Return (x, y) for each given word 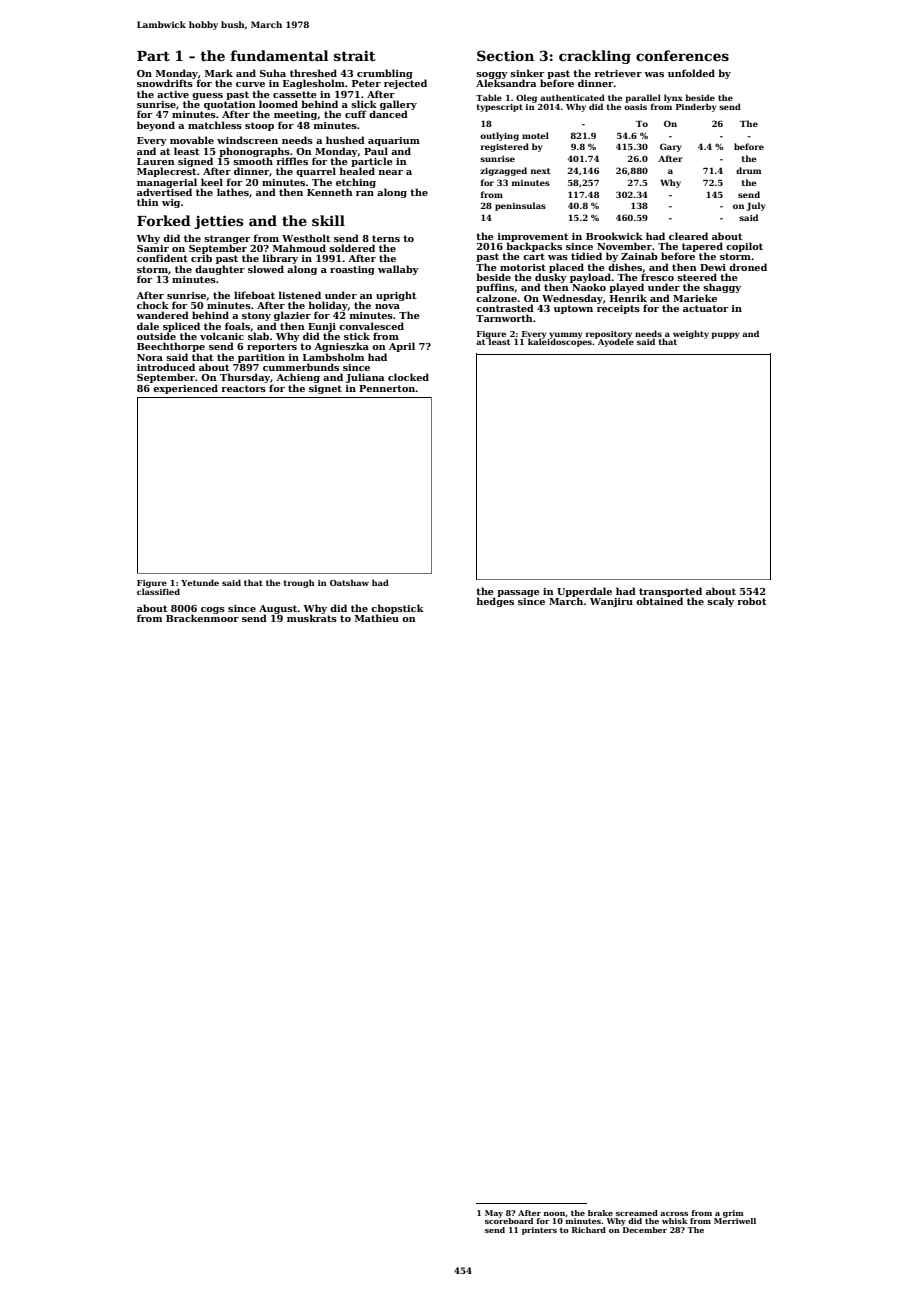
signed (195, 162)
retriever (618, 73)
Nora (150, 357)
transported (670, 592)
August (278, 609)
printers (539, 1231)
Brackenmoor (202, 618)
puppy (725, 335)
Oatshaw (349, 582)
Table (489, 97)
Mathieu (377, 618)
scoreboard (509, 1221)
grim (733, 1214)
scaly (720, 602)
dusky (551, 278)
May (494, 1214)
